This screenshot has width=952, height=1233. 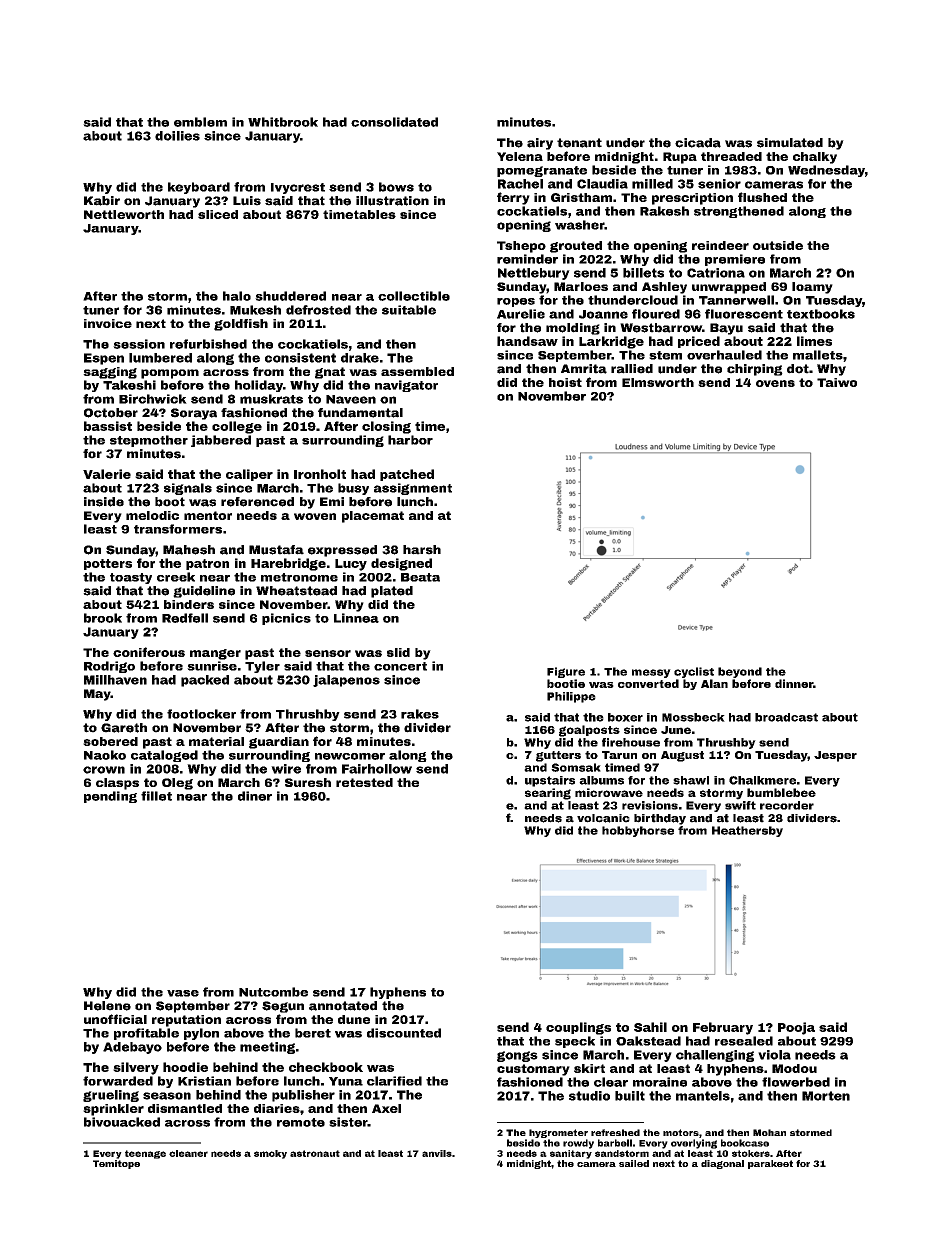 What do you see at coordinates (740, 672) in the screenshot?
I see `beyond` at bounding box center [740, 672].
